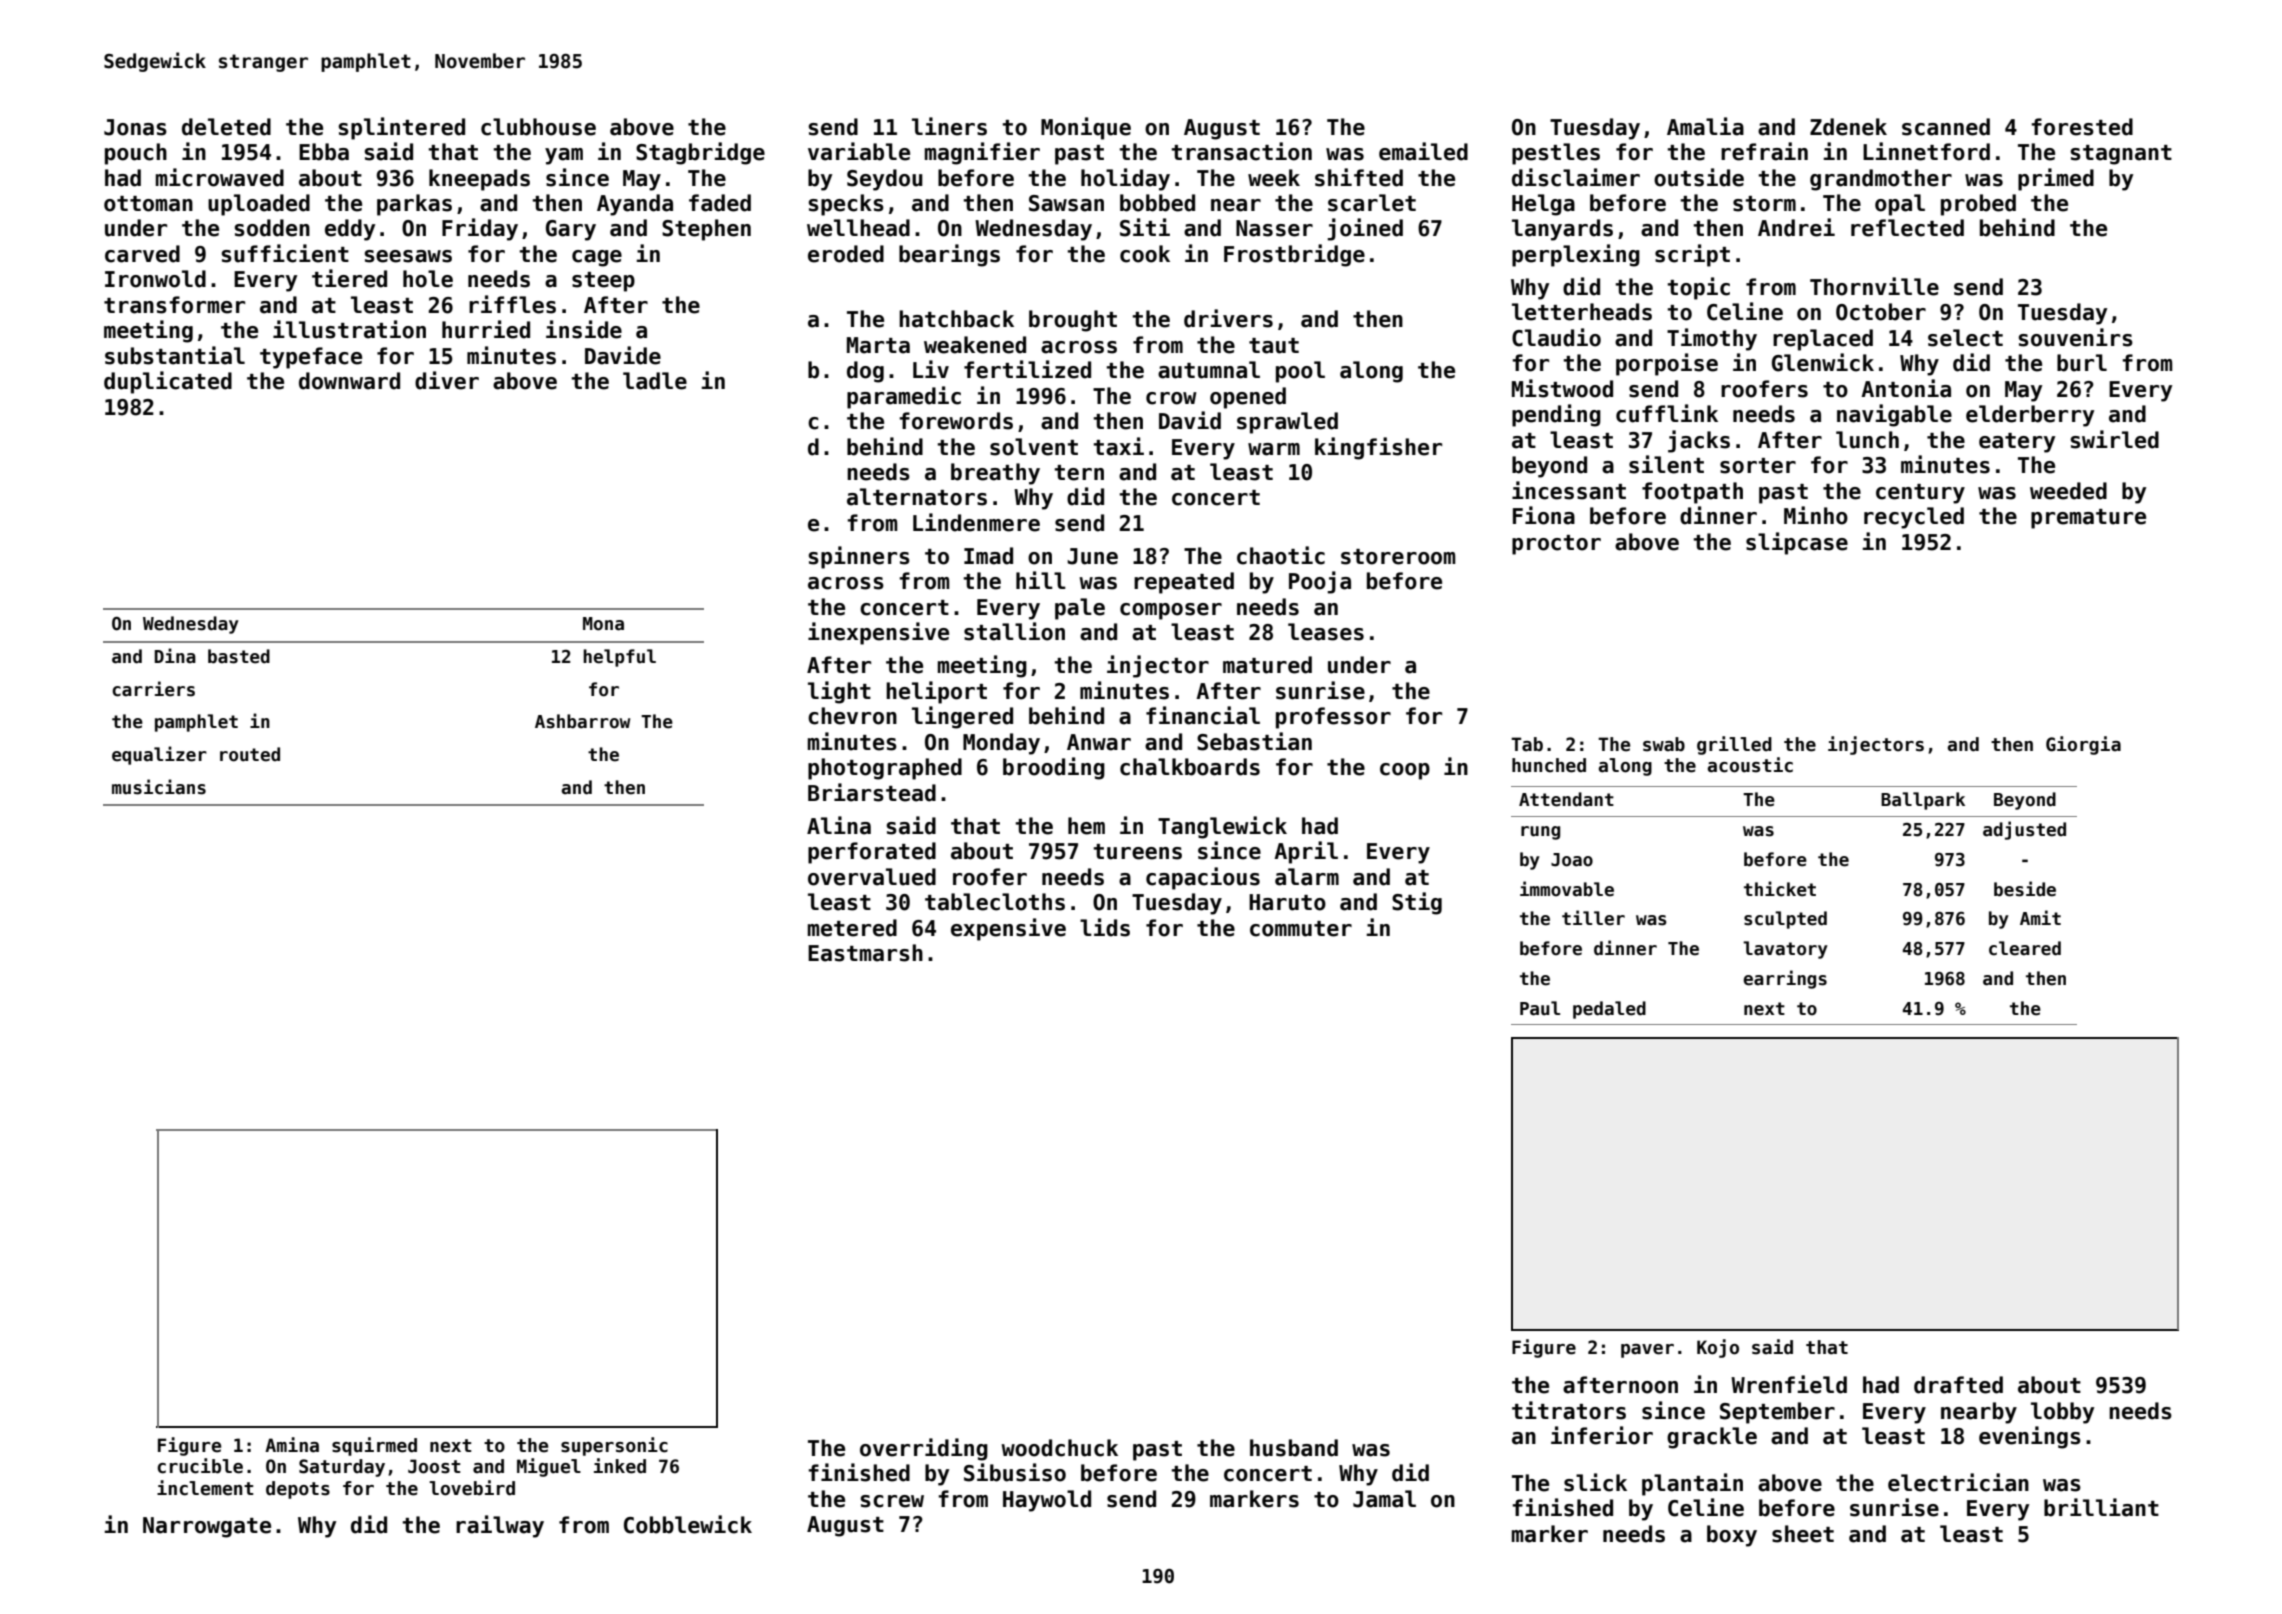  What do you see at coordinates (1914, 518) in the screenshot?
I see `recycled` at bounding box center [1914, 518].
